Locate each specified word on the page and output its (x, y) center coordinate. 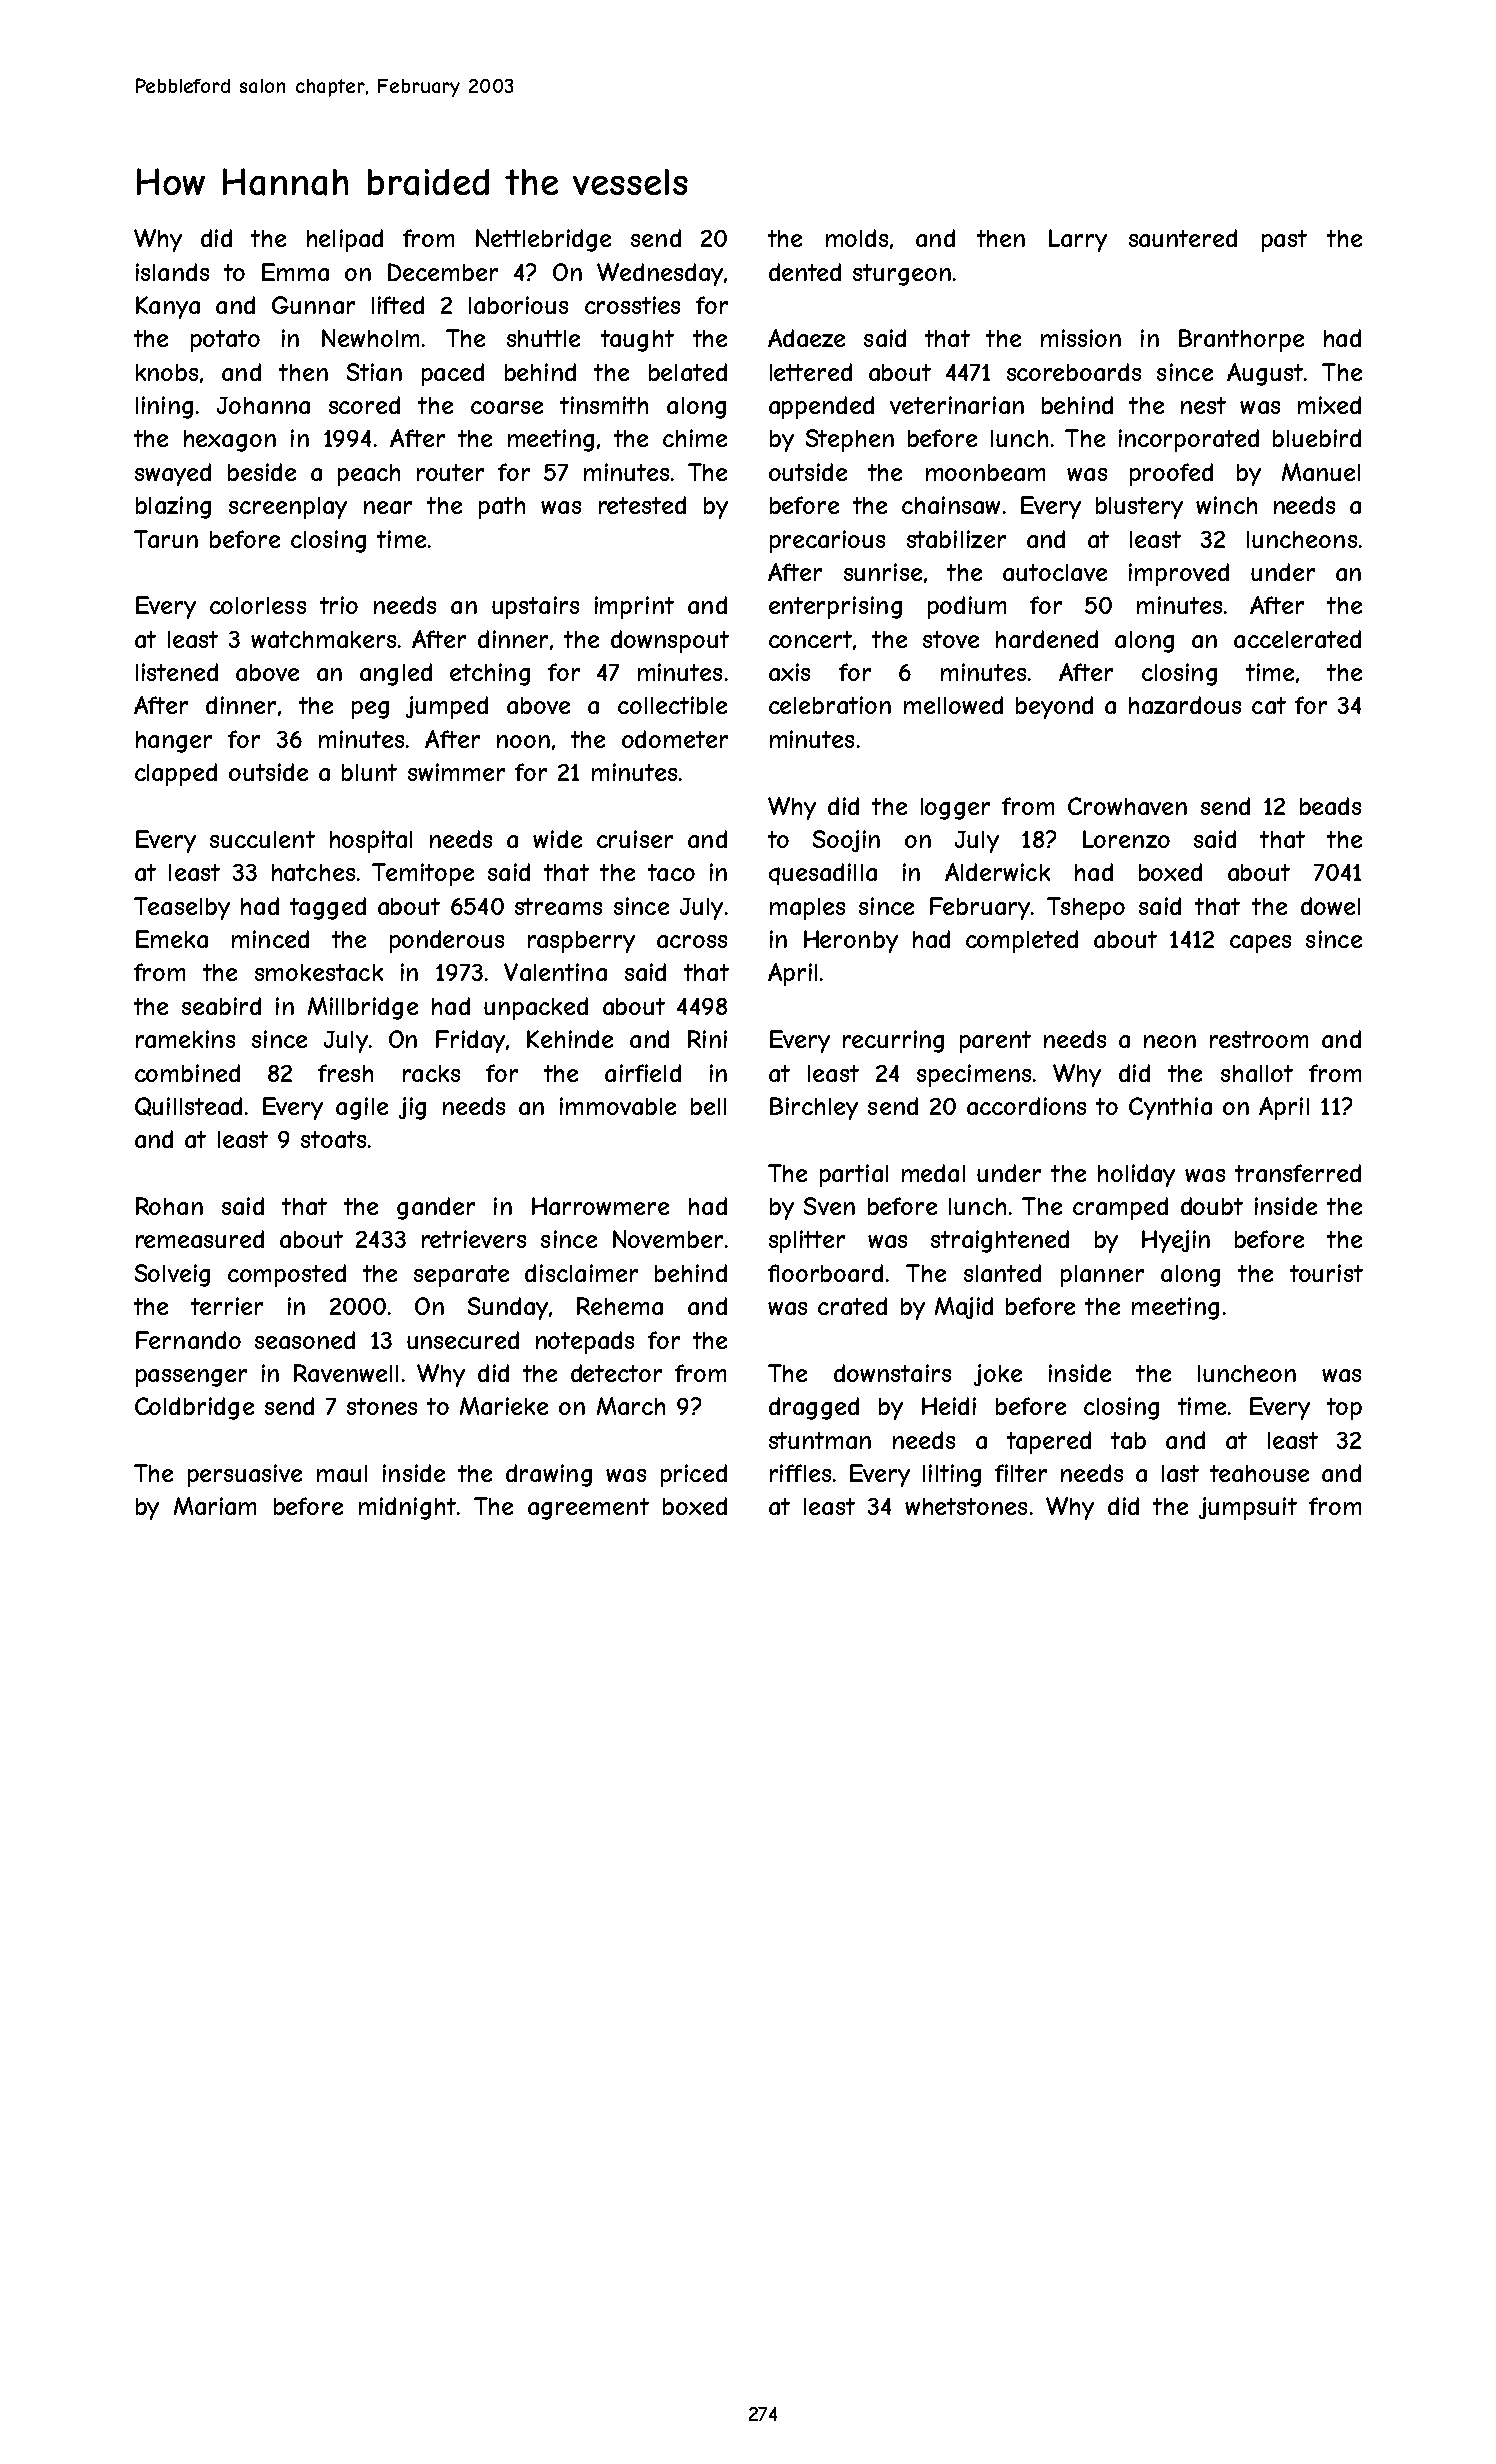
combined (187, 1073)
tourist (1326, 1273)
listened (177, 672)
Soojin (846, 841)
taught (637, 341)
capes (1260, 944)
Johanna (263, 405)
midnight (407, 1508)
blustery (1139, 508)
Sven (829, 1206)
